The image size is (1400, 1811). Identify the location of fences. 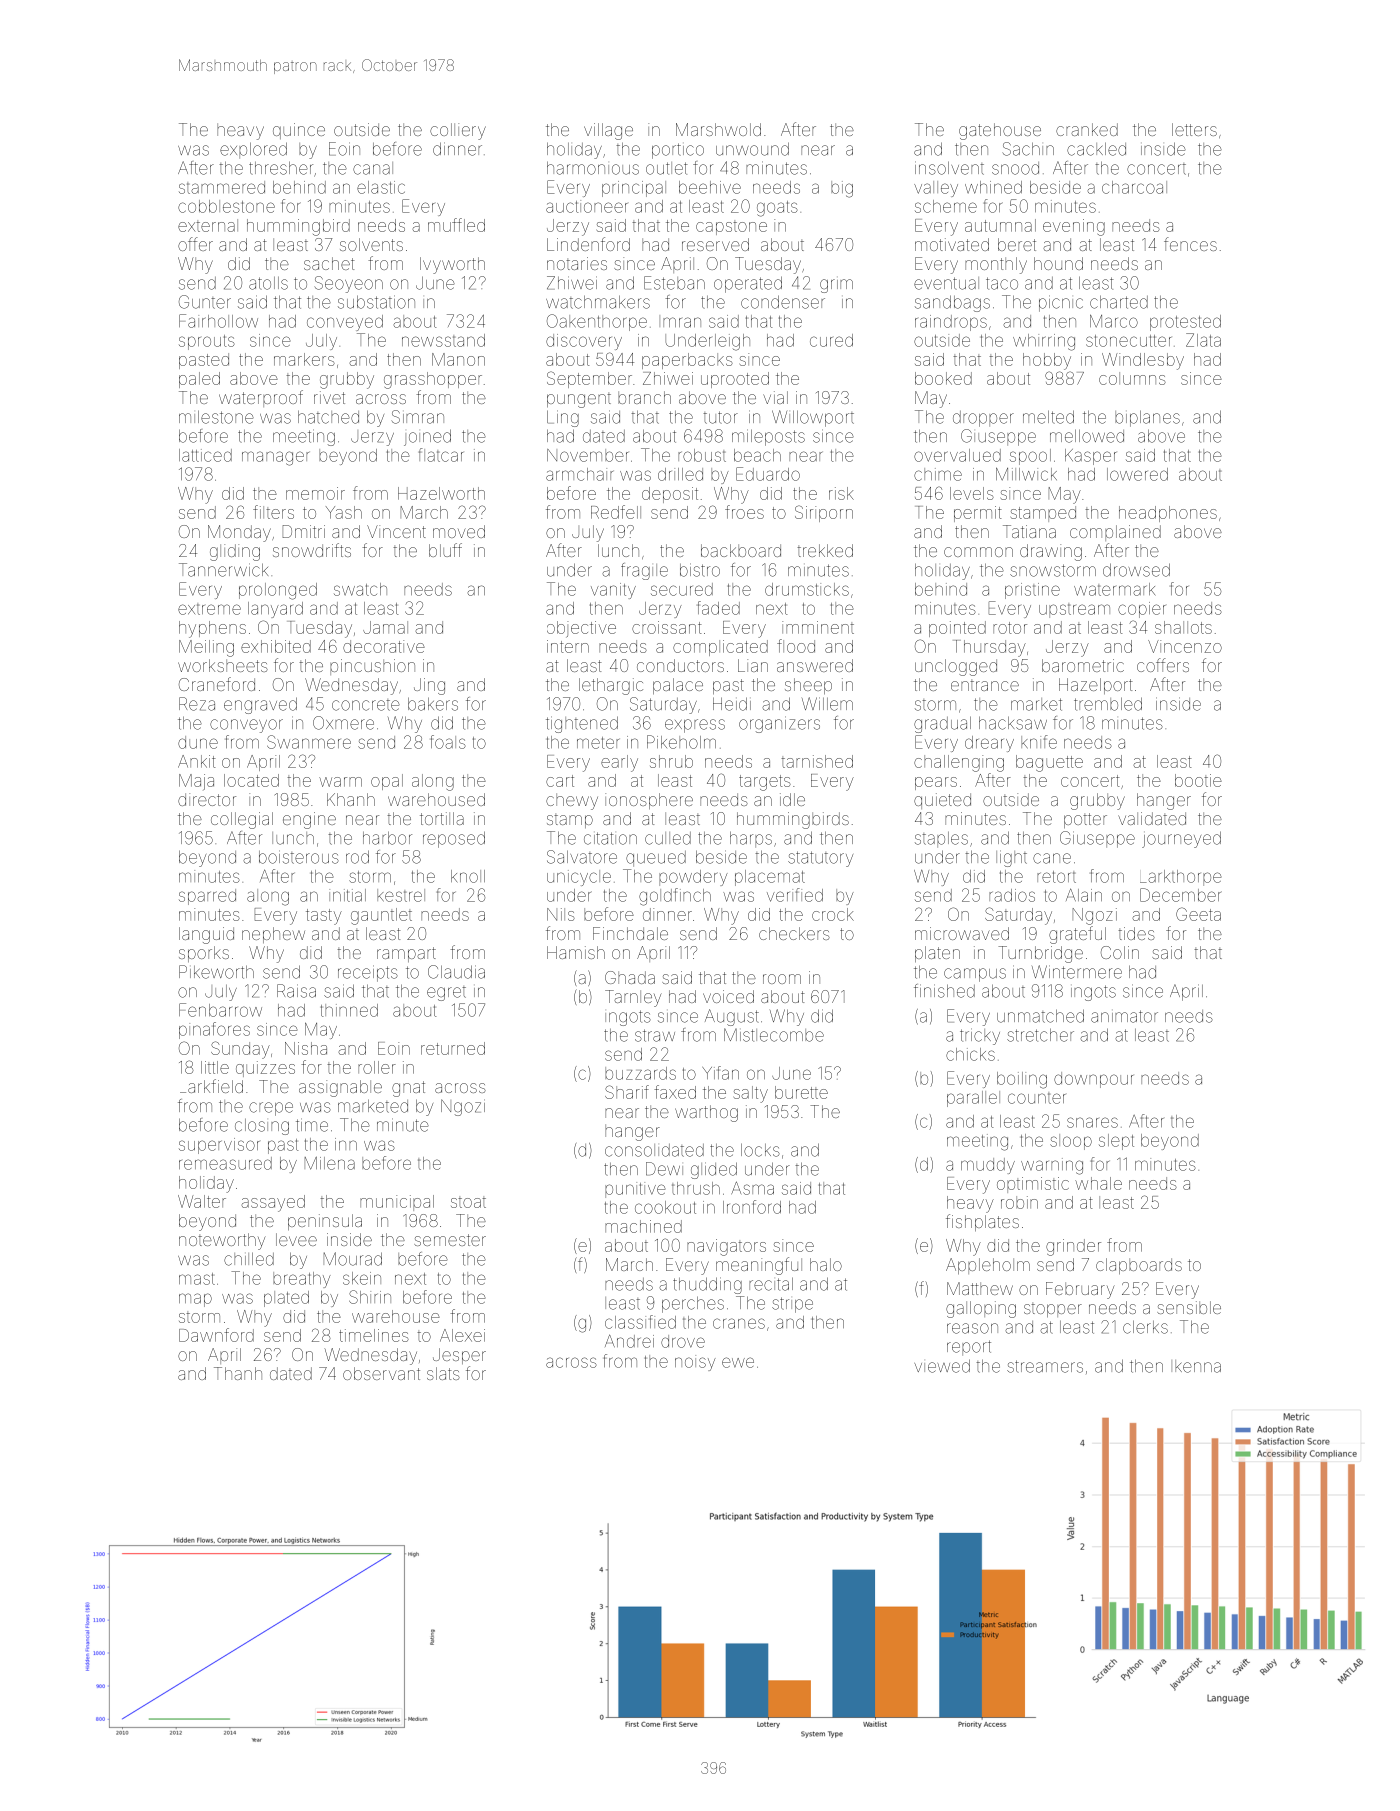
(1190, 244).
